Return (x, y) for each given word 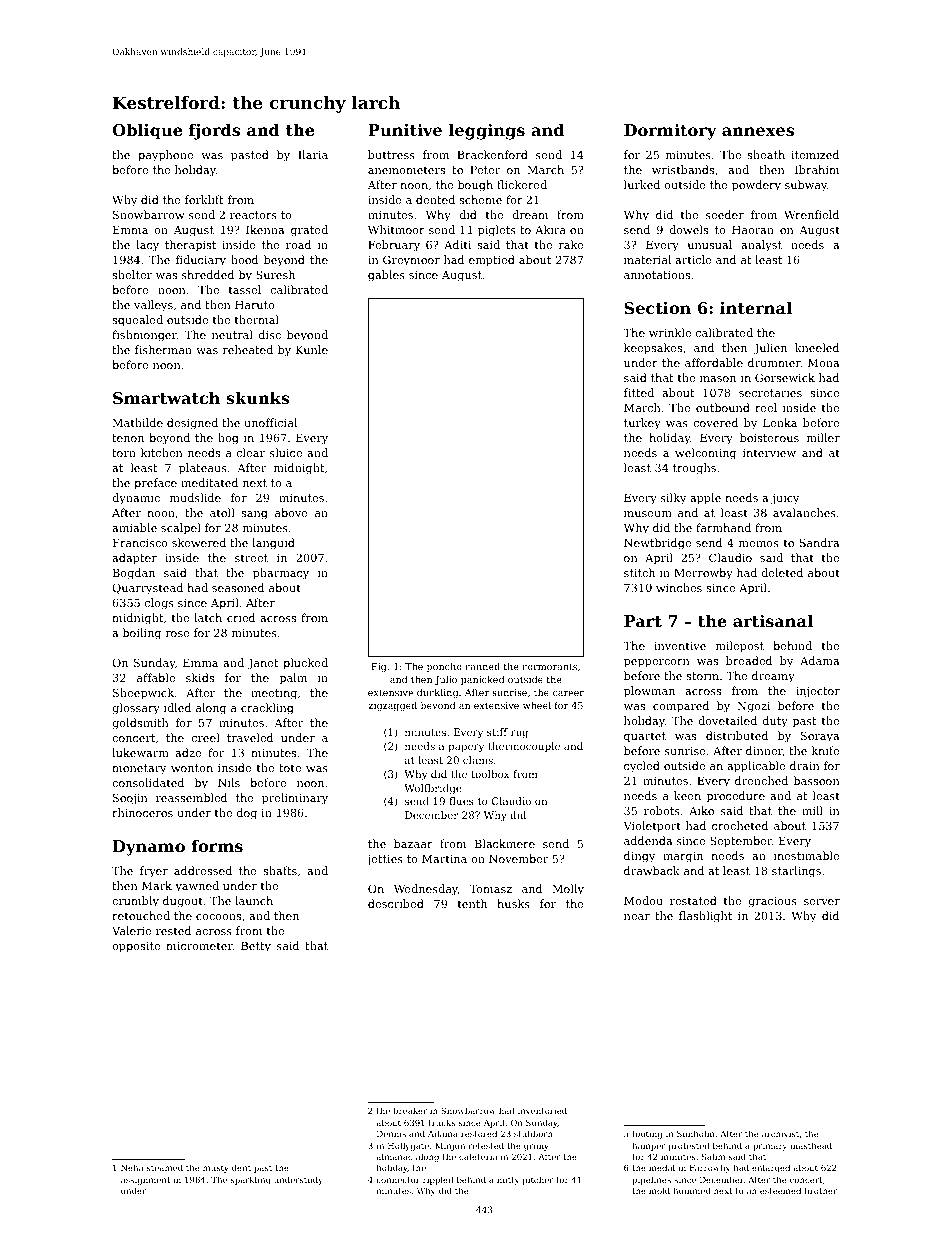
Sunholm (696, 1133)
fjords (214, 131)
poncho (444, 667)
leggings (487, 131)
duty (775, 722)
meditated (209, 482)
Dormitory (670, 132)
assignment (145, 1181)
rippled (438, 1180)
